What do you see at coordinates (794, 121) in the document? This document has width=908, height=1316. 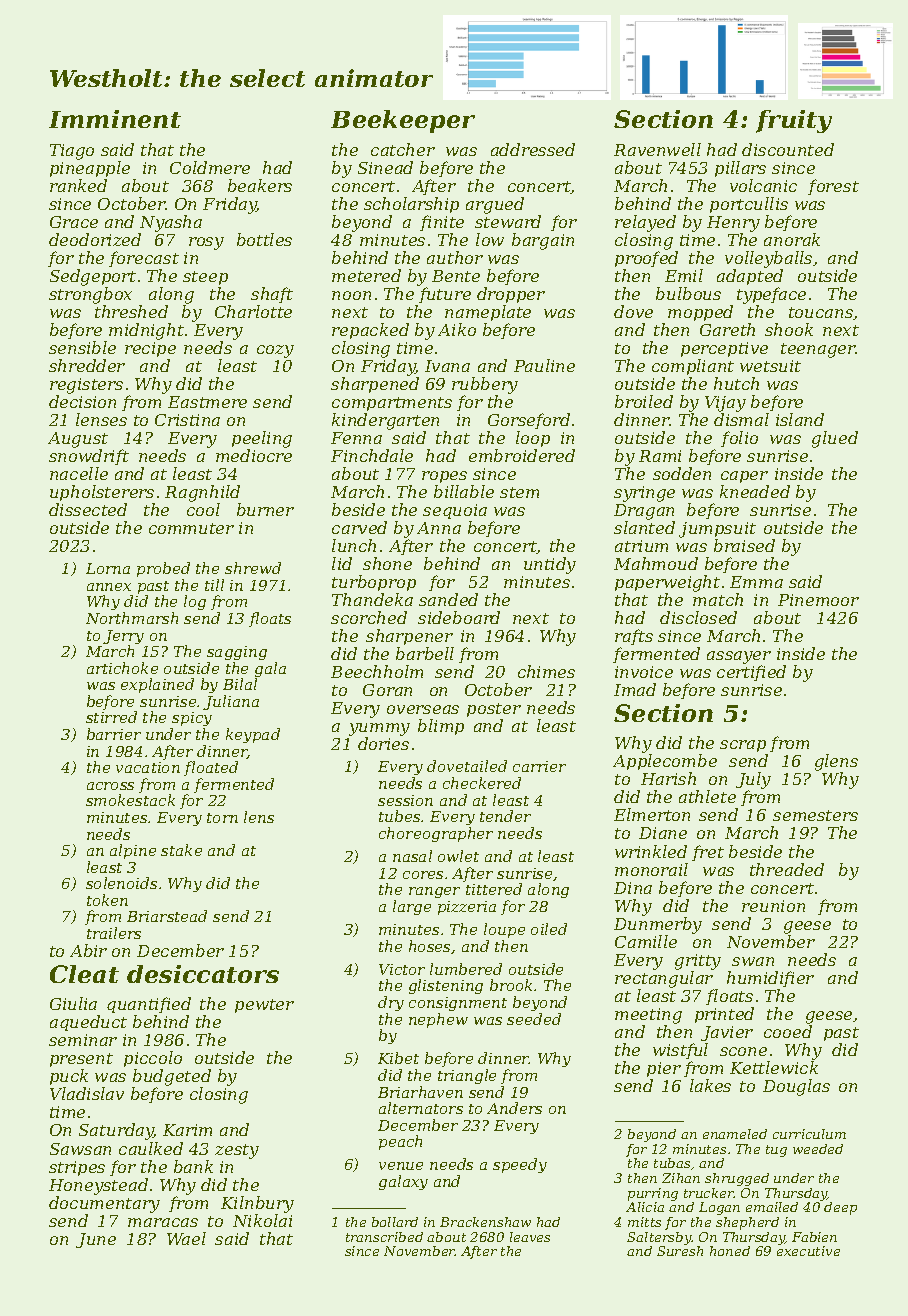 I see `fruity` at bounding box center [794, 121].
